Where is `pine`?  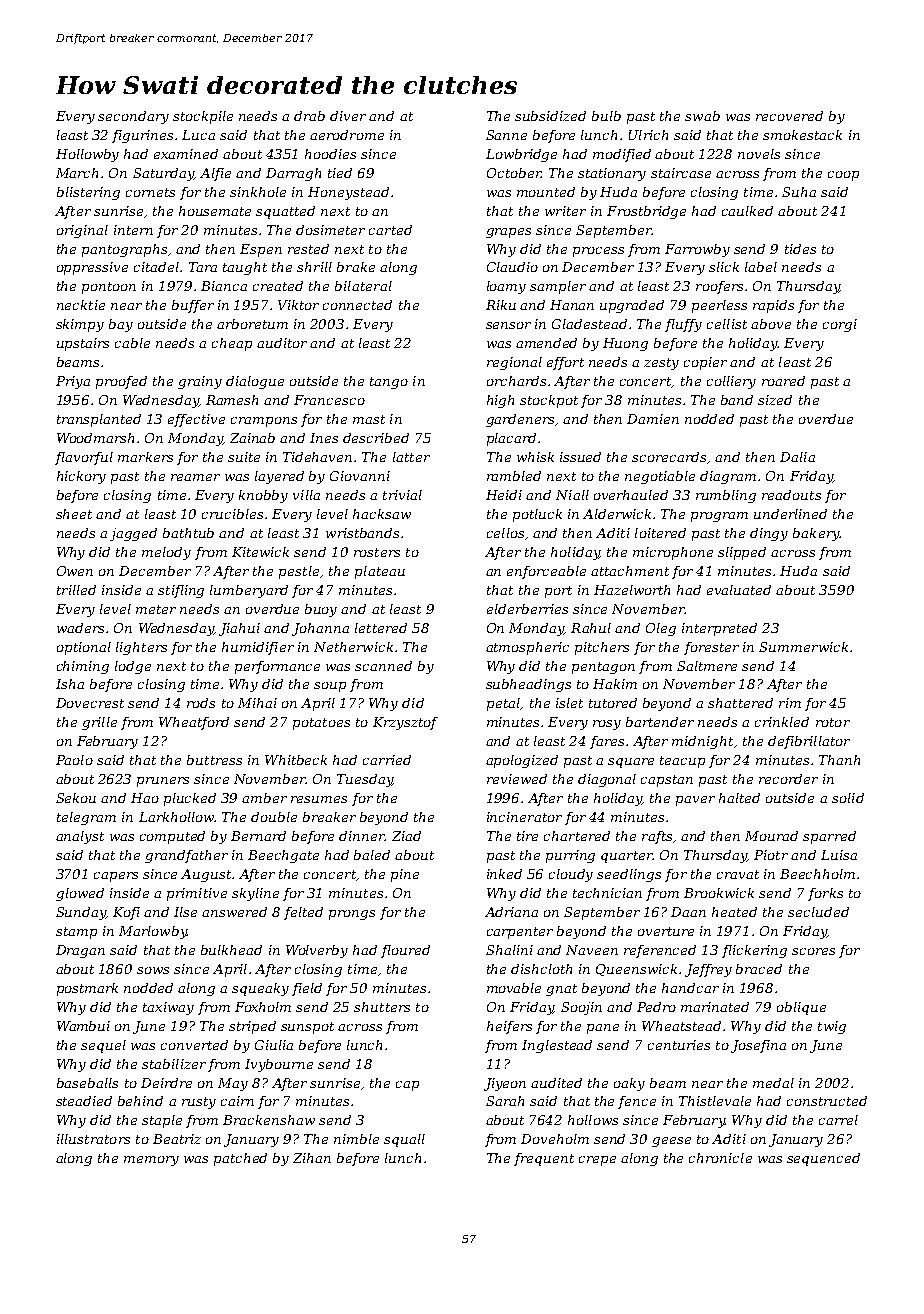 pine is located at coordinates (405, 875).
